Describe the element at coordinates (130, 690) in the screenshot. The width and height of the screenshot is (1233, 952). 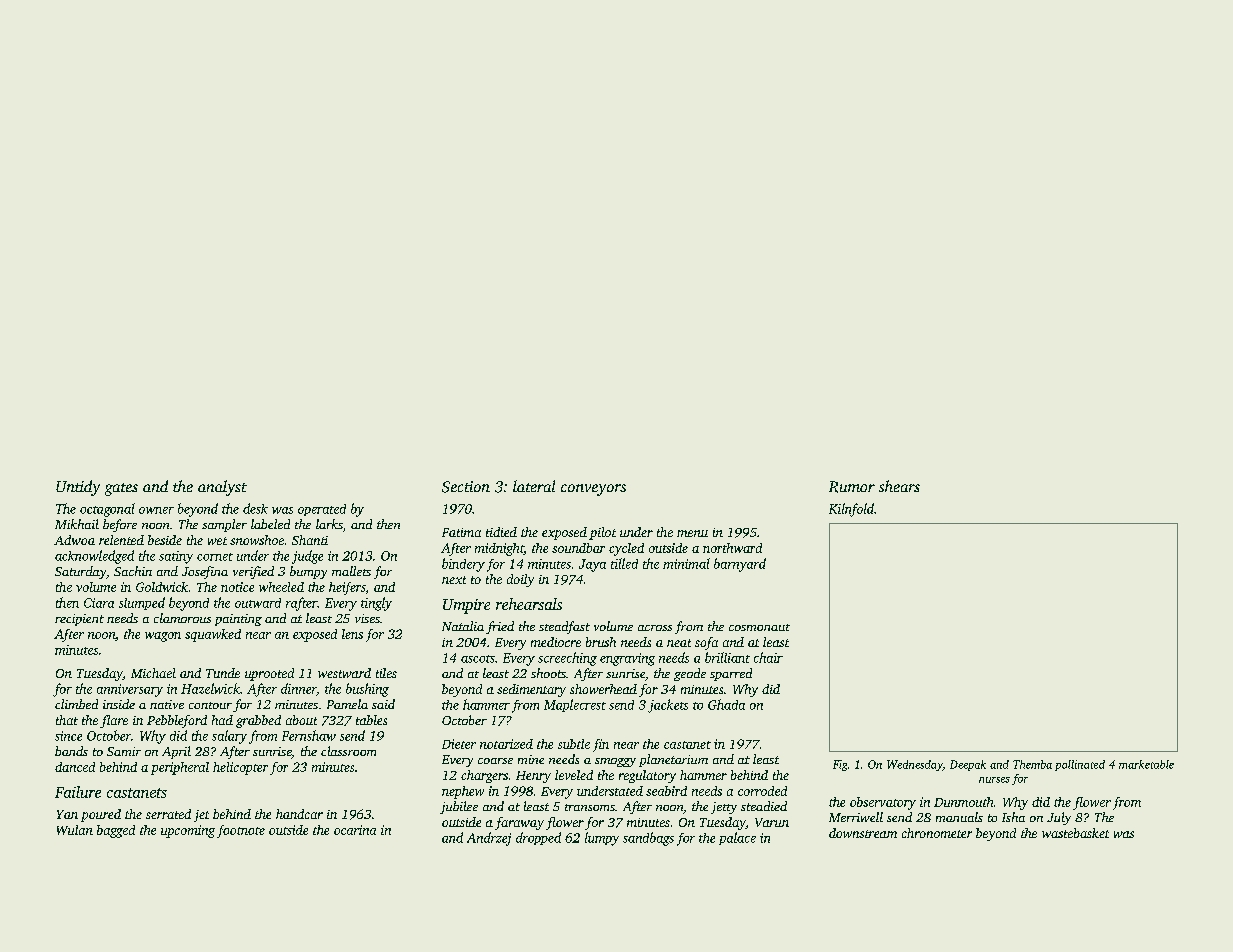
I see `anniversary` at that location.
